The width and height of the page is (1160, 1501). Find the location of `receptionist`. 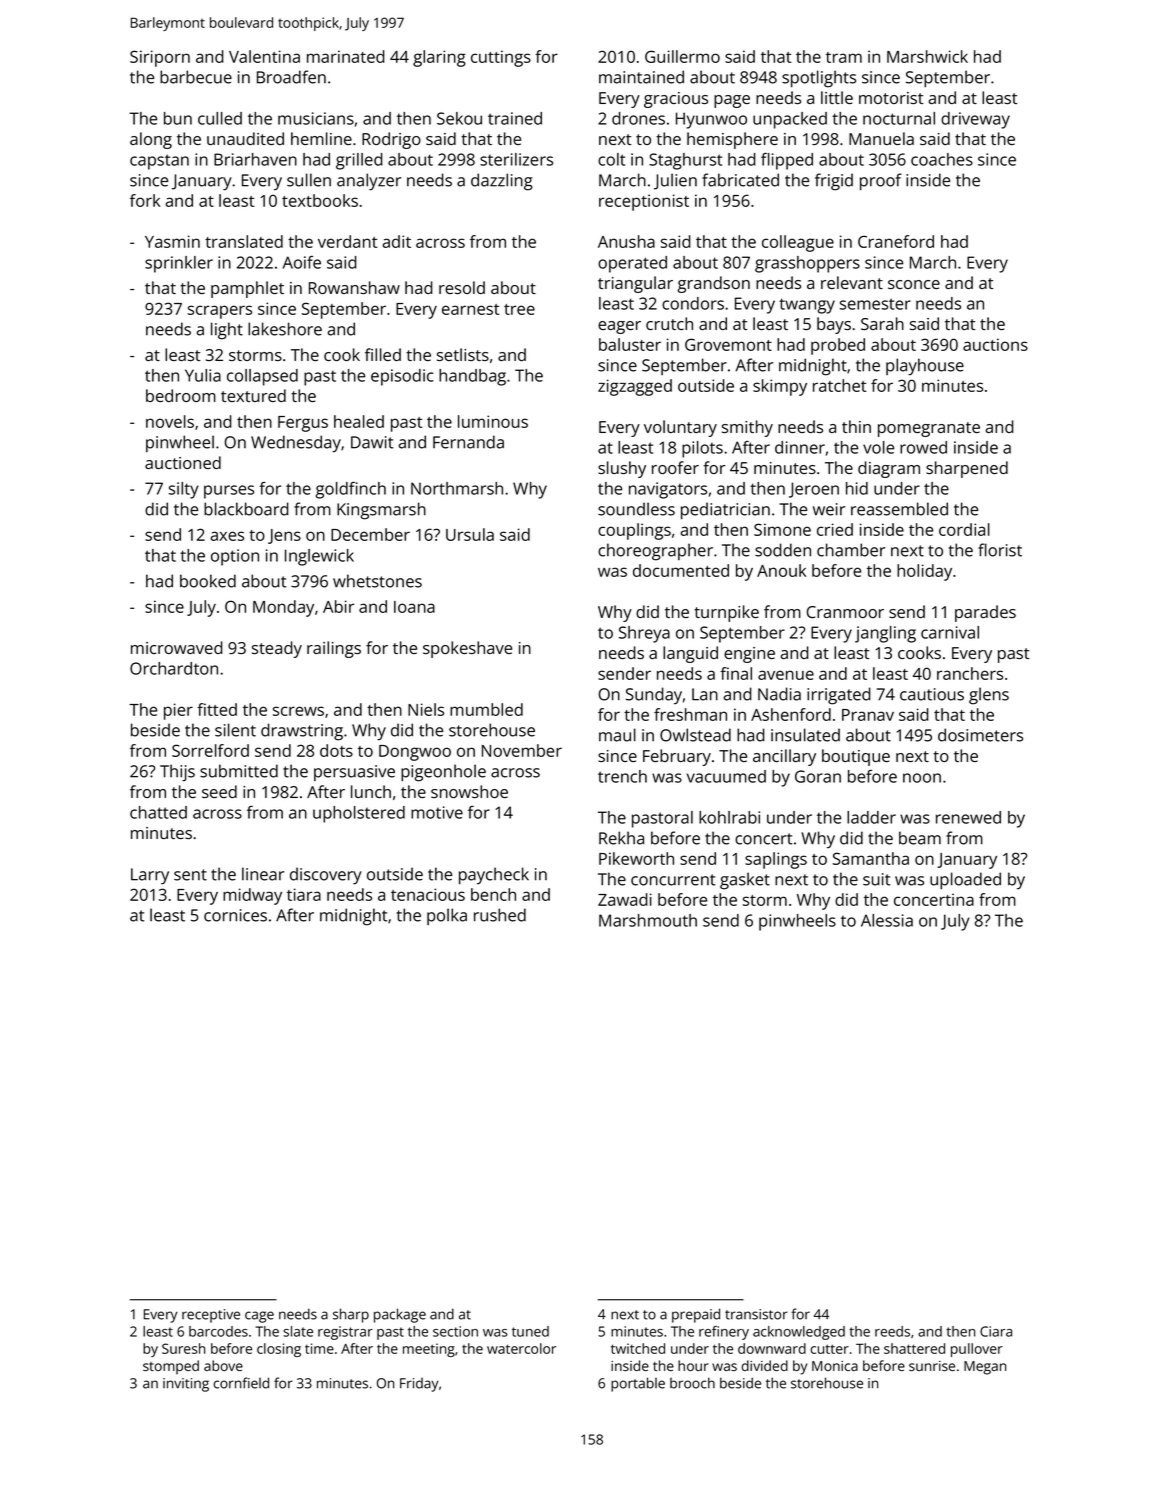

receptionist is located at coordinates (644, 202).
